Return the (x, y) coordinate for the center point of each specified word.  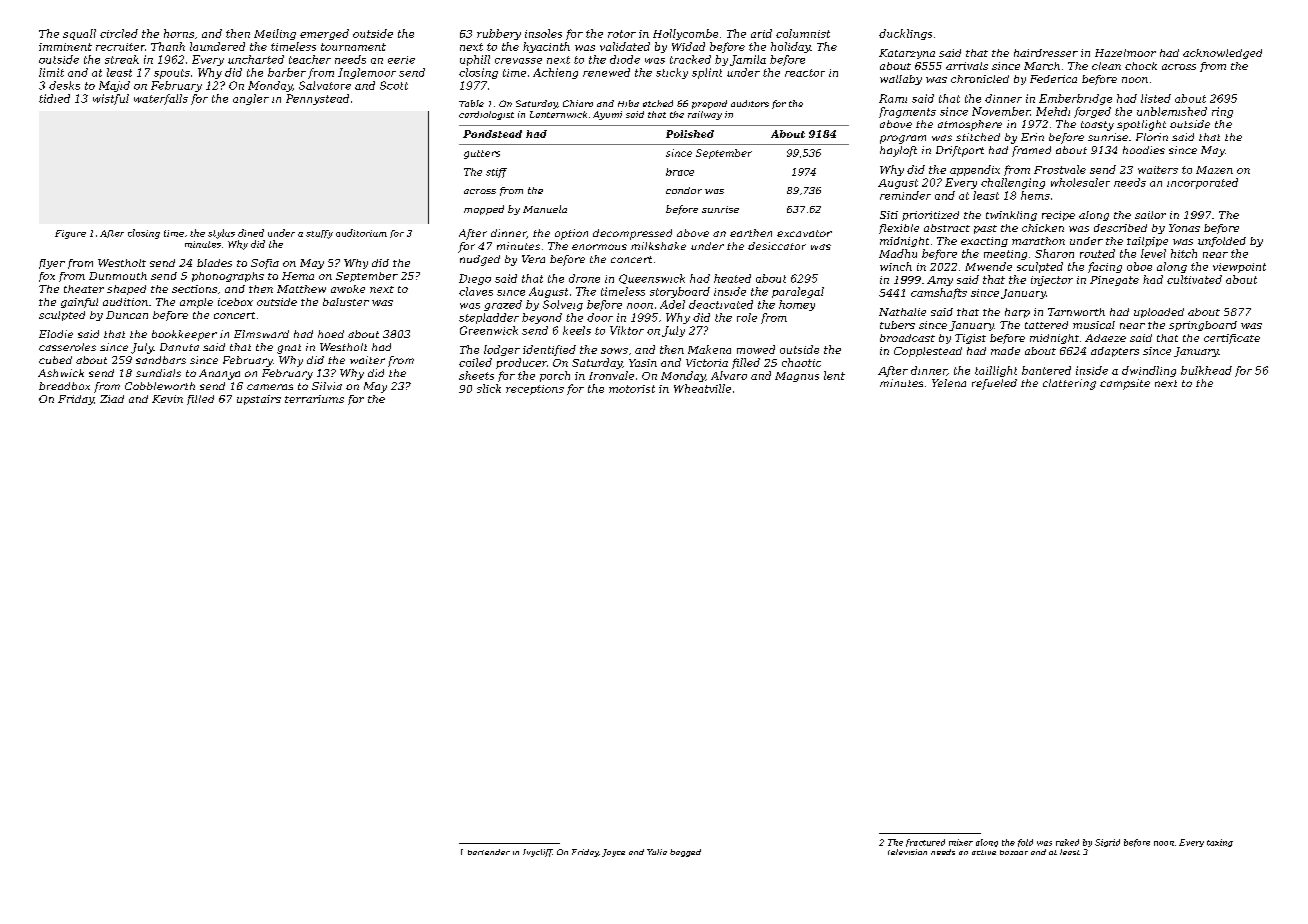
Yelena (949, 383)
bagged (685, 853)
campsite (1125, 384)
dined (251, 233)
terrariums (314, 399)
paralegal (798, 292)
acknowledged (1222, 54)
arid (761, 33)
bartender (489, 852)
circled (119, 33)
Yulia (657, 852)
